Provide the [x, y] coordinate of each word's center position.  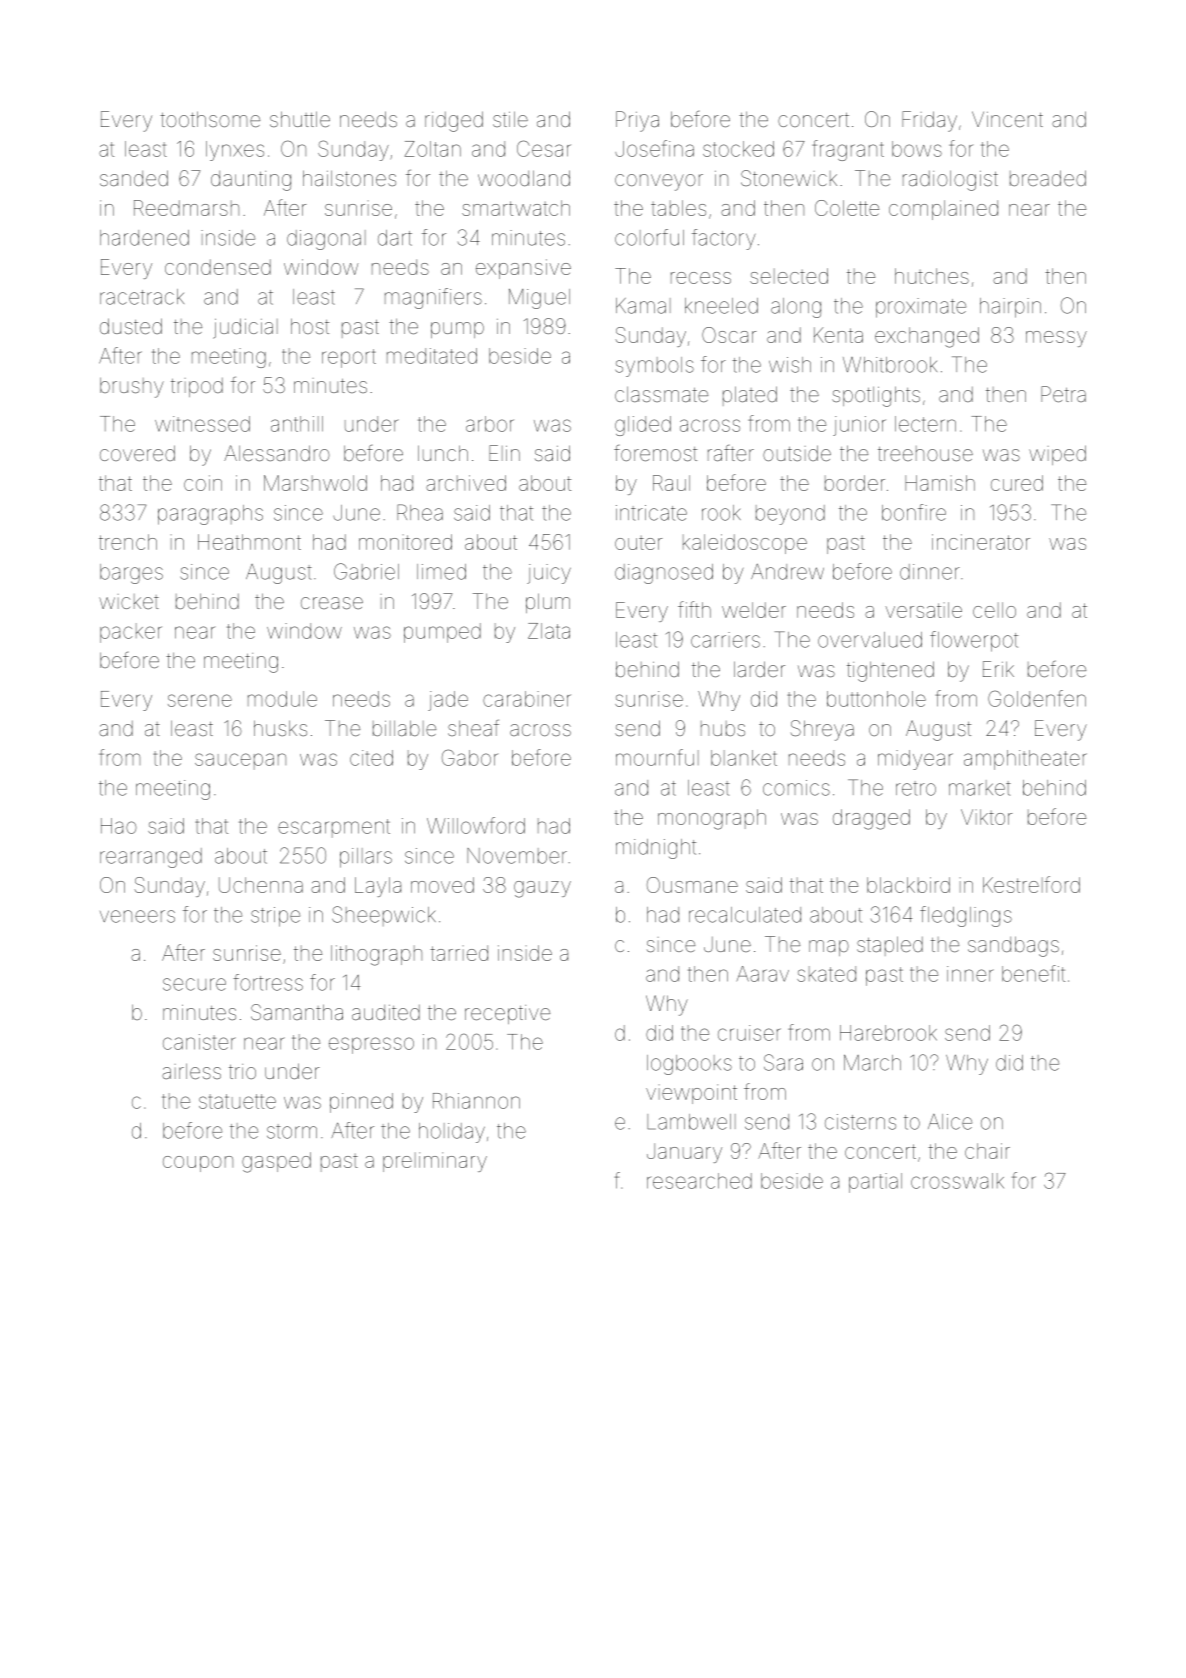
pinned [361, 1103]
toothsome [210, 119]
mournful [657, 757]
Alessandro [277, 453]
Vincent [1007, 119]
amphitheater [1025, 760]
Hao [119, 826]
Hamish [940, 483]
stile [510, 119]
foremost [655, 453]
